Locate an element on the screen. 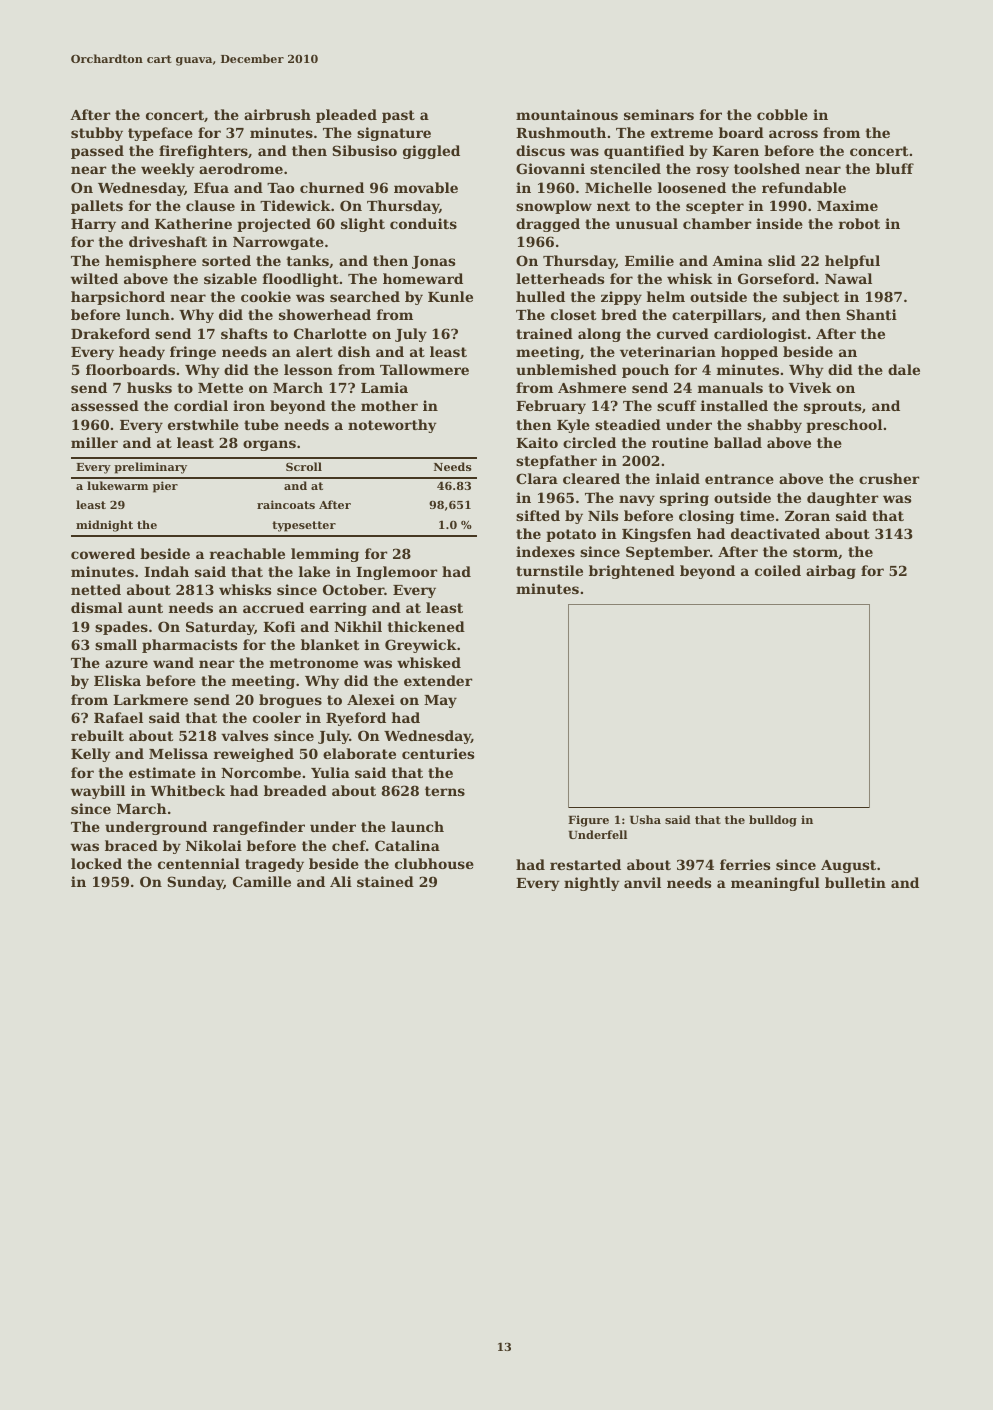  unblemished is located at coordinates (566, 369).
